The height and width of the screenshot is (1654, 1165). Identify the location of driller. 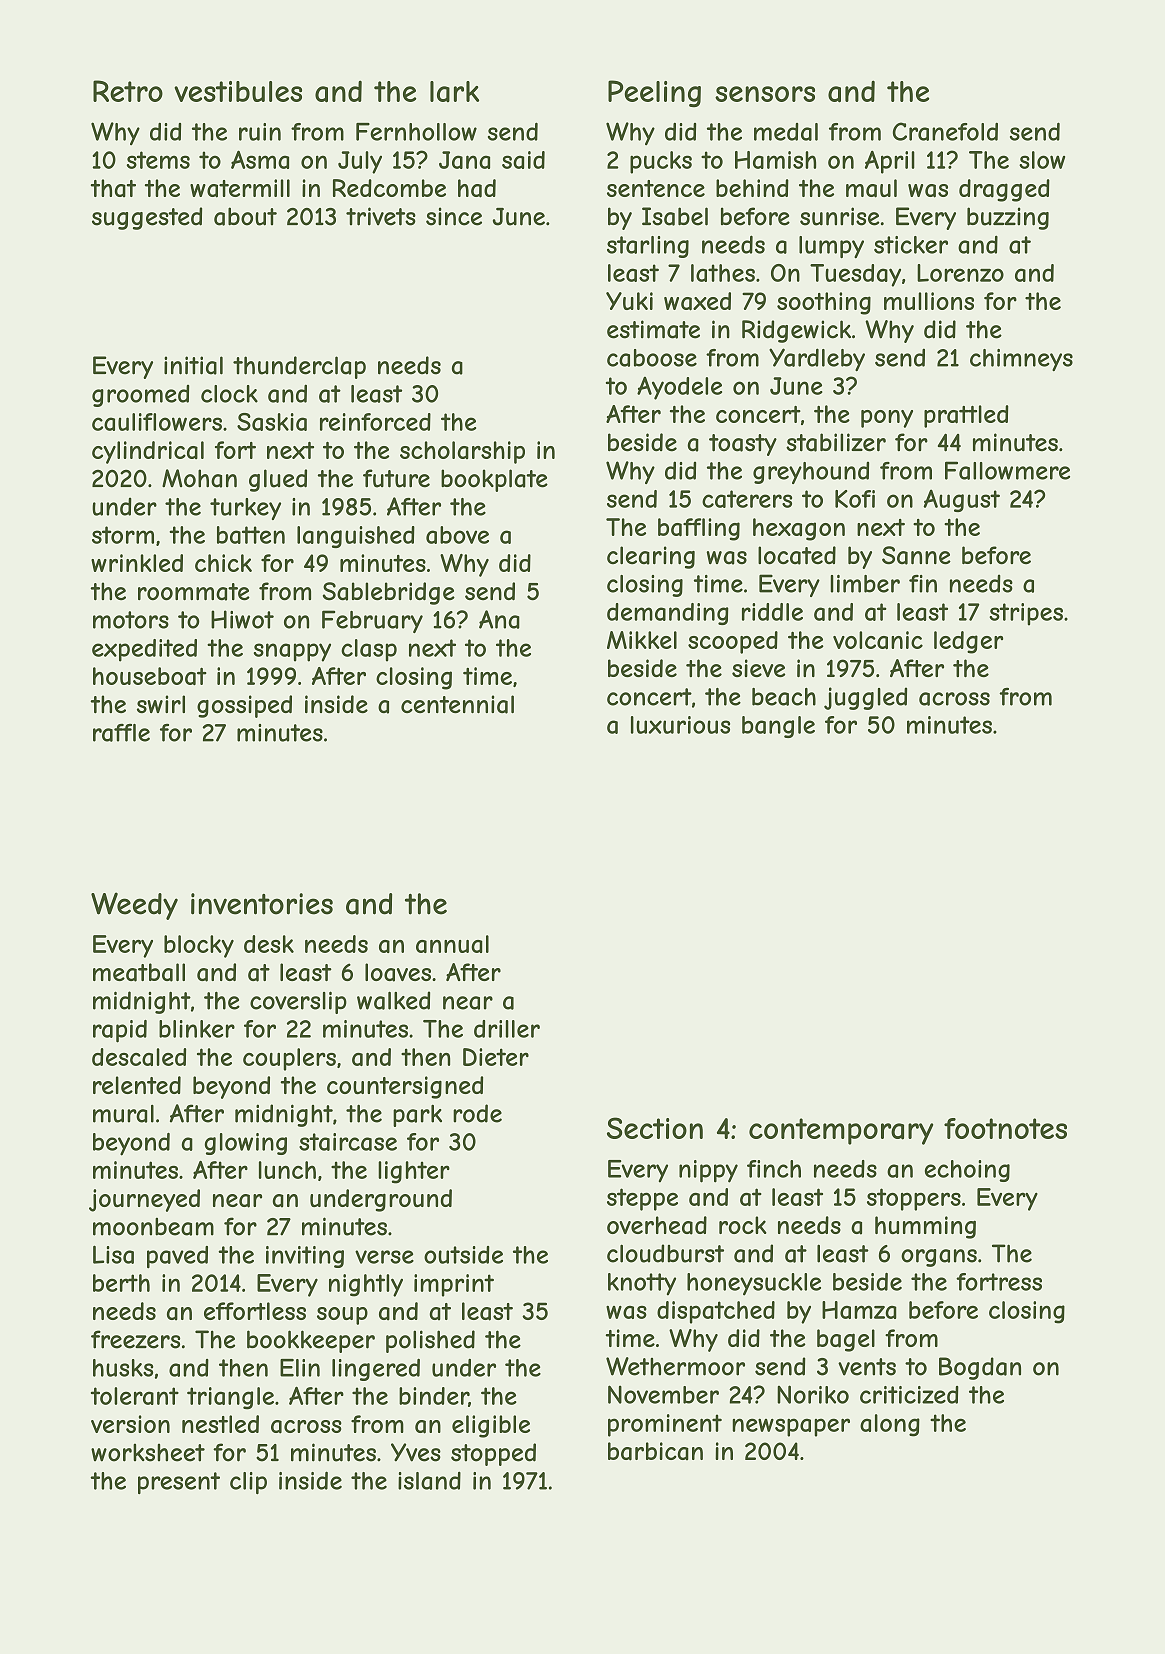
(507, 1029).
